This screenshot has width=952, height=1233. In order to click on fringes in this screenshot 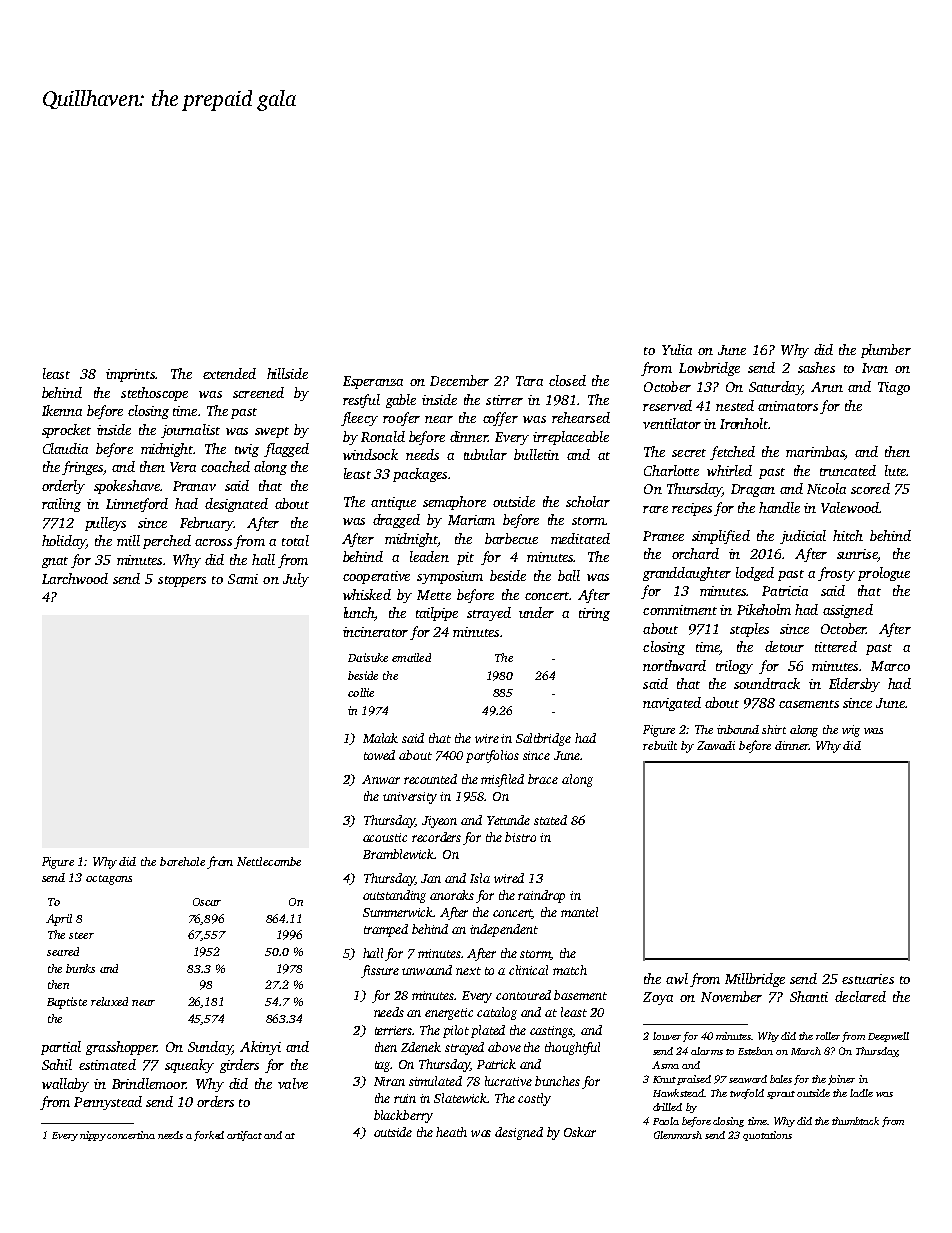, I will do `click(82, 468)`.
